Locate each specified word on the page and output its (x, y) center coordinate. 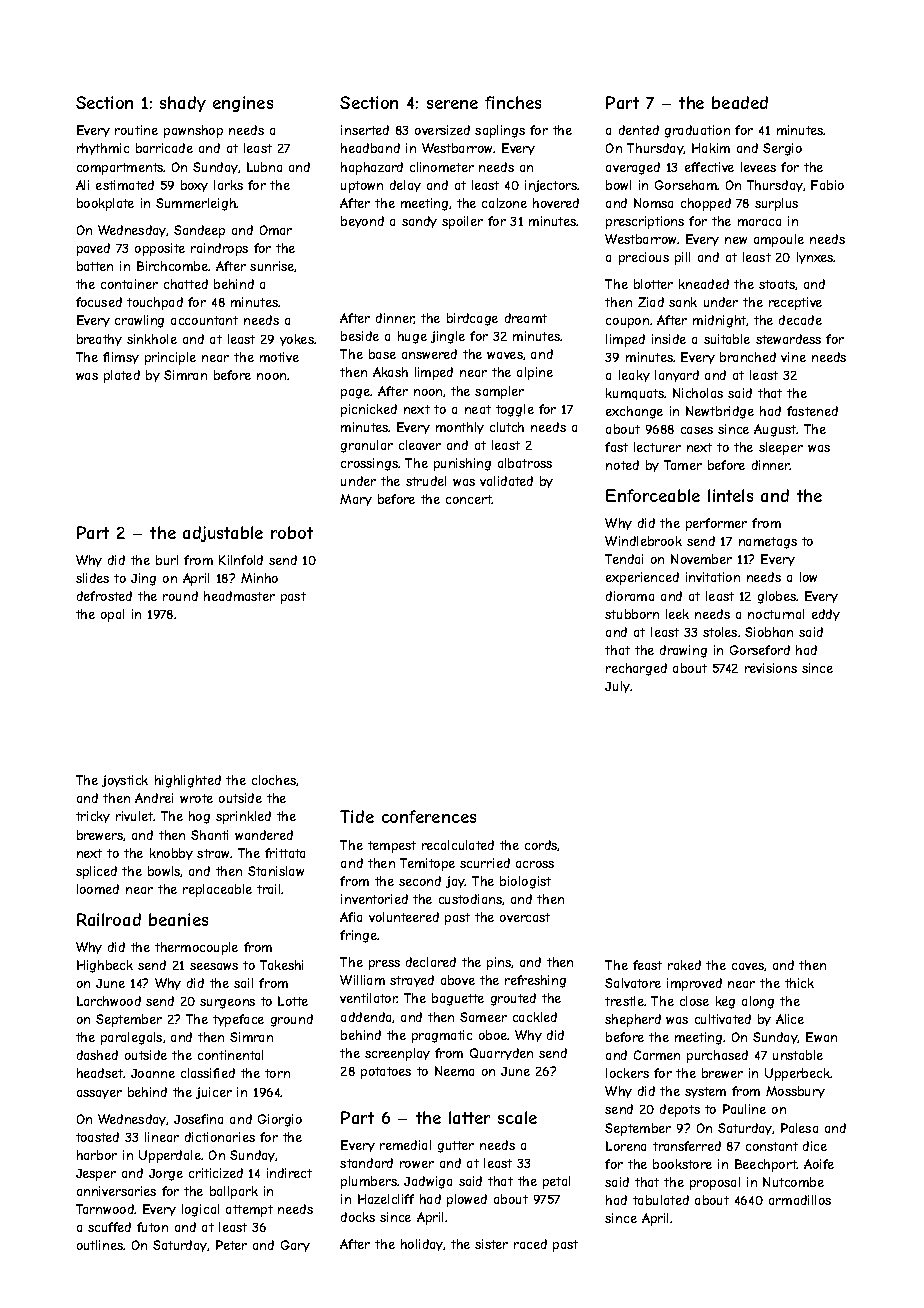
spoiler (462, 222)
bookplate (105, 204)
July (617, 687)
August (775, 430)
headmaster (239, 596)
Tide (357, 816)
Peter (231, 1245)
